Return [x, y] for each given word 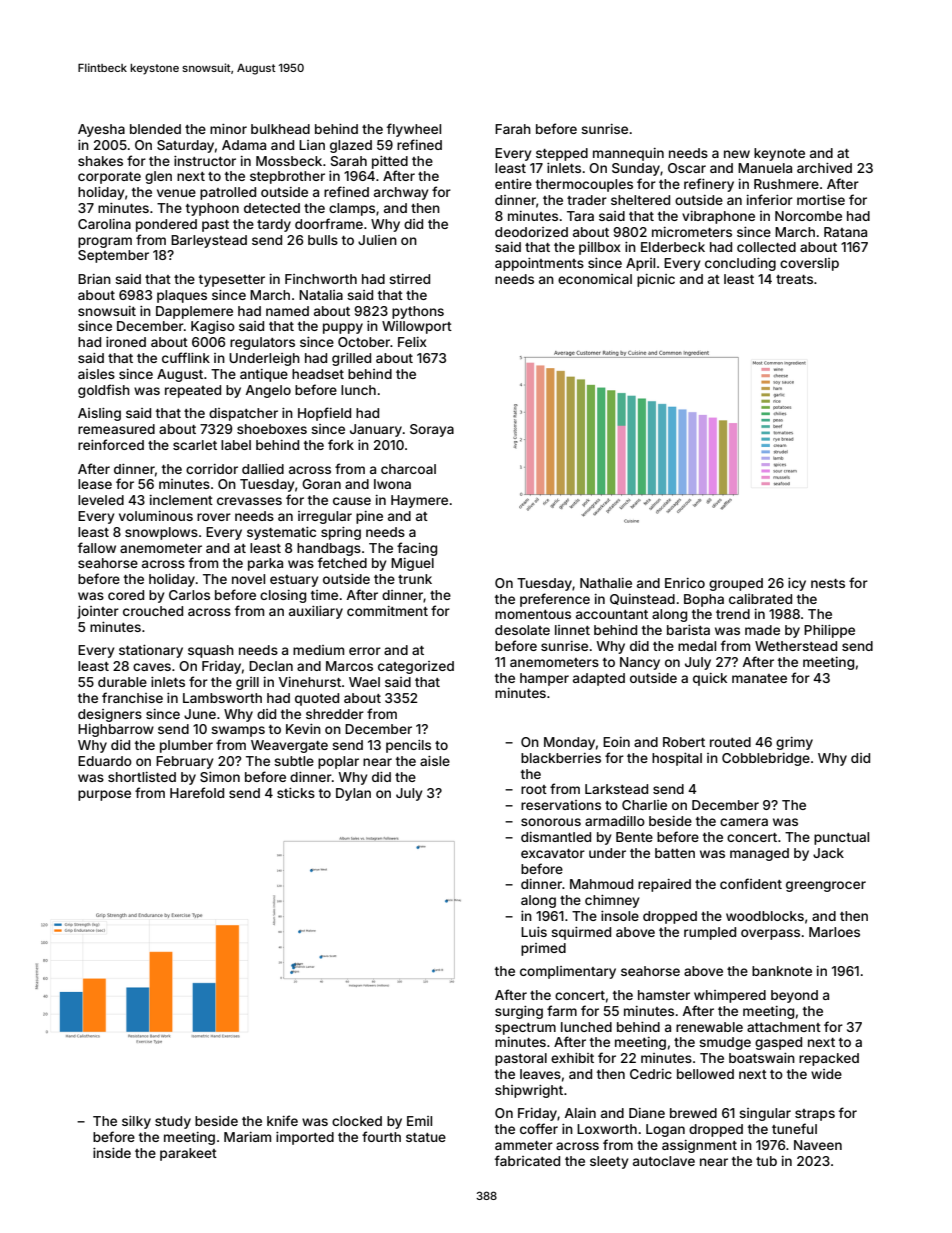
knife [282, 1120]
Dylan [353, 794]
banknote [782, 971]
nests [828, 583]
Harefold [197, 792]
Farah [513, 129]
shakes [100, 161]
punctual [841, 838]
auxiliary [316, 612]
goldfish [104, 391]
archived [824, 168]
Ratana [845, 232]
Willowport [417, 327]
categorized [416, 667]
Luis [534, 932]
